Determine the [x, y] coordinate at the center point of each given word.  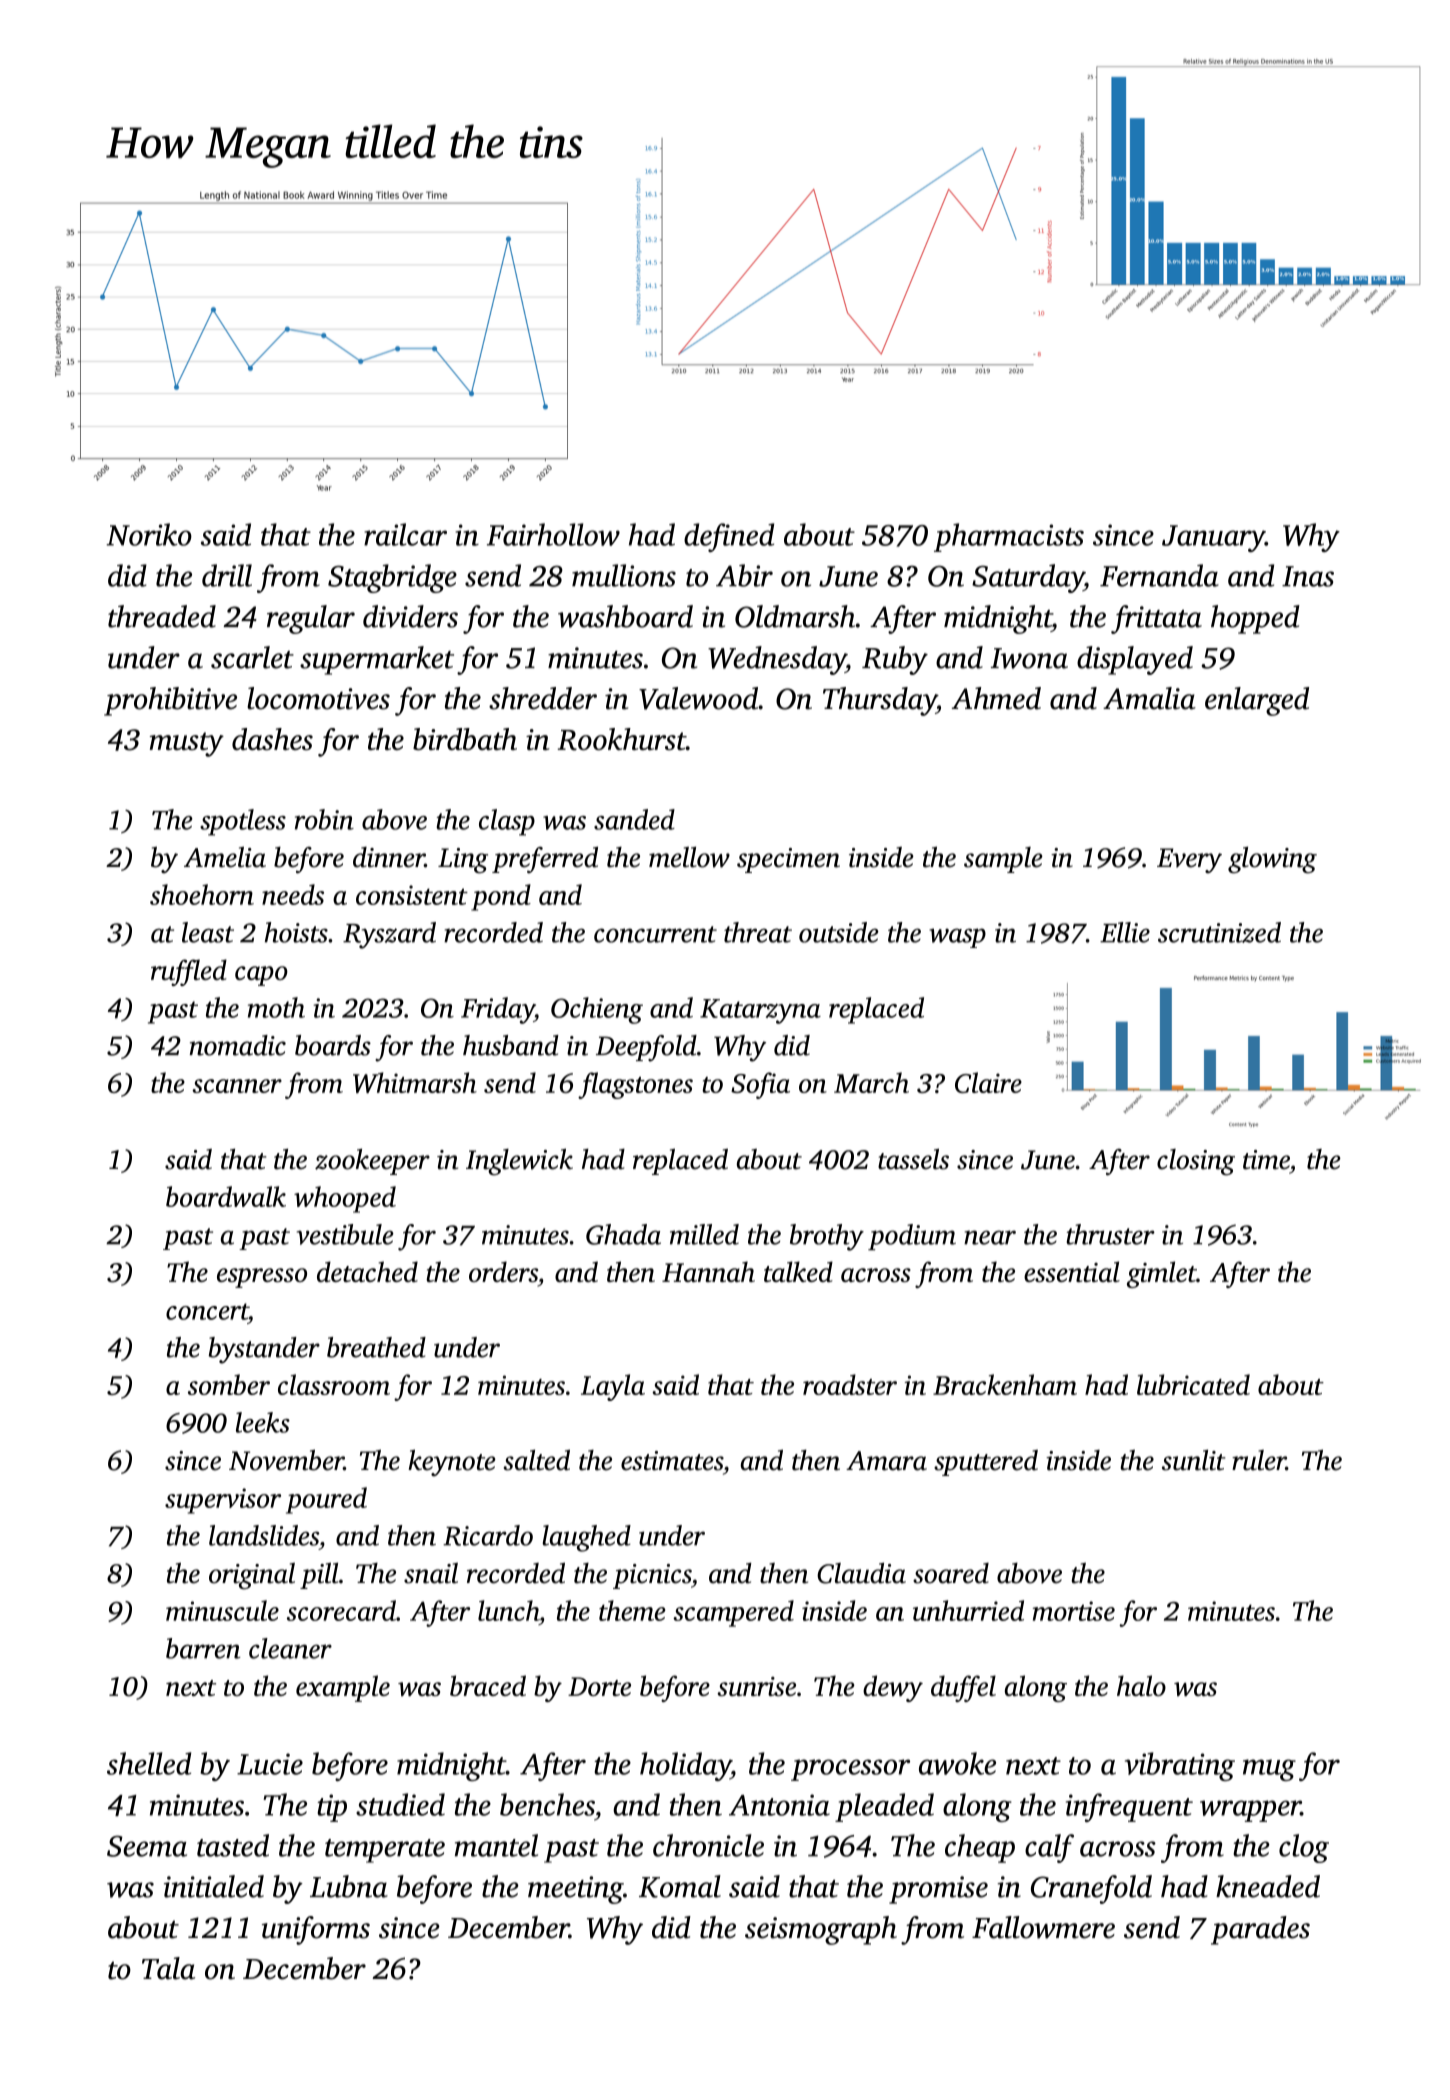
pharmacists [1009, 537]
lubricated [1193, 1384]
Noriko [149, 534]
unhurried [968, 1610]
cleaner [290, 1648]
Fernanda [1159, 575]
